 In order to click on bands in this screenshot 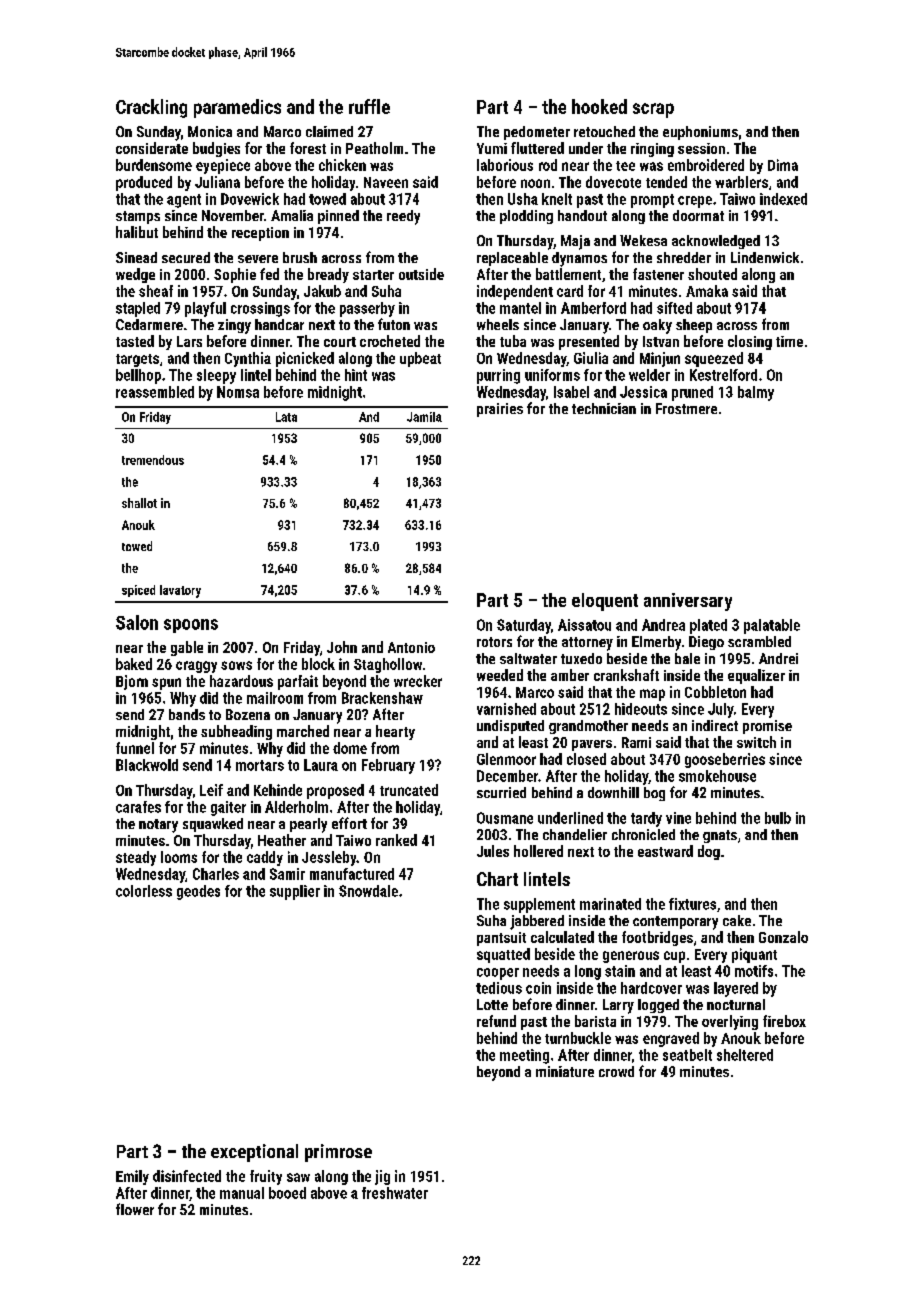, I will do `click(187, 714)`.
